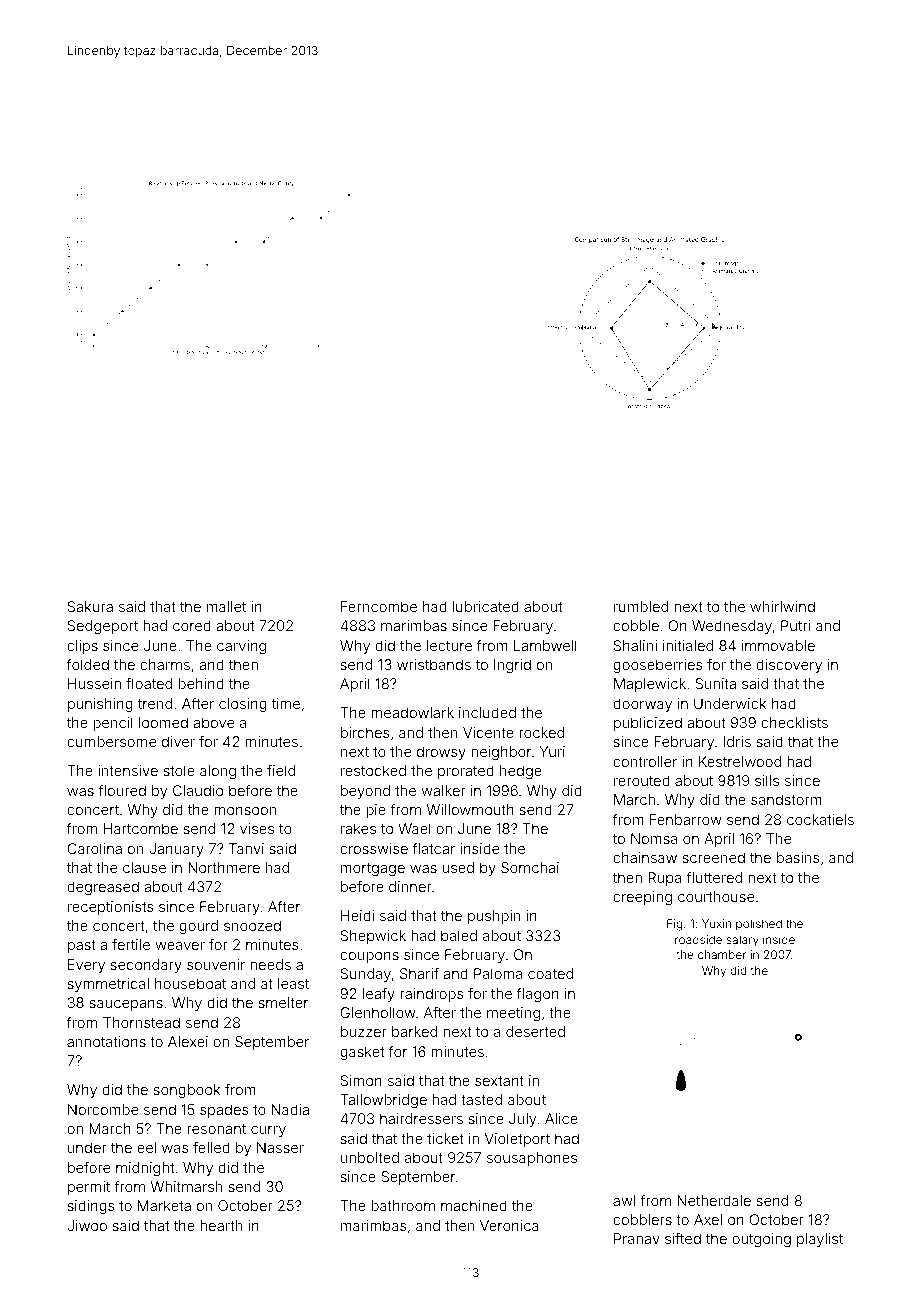  What do you see at coordinates (241, 647) in the screenshot?
I see `carving` at bounding box center [241, 647].
